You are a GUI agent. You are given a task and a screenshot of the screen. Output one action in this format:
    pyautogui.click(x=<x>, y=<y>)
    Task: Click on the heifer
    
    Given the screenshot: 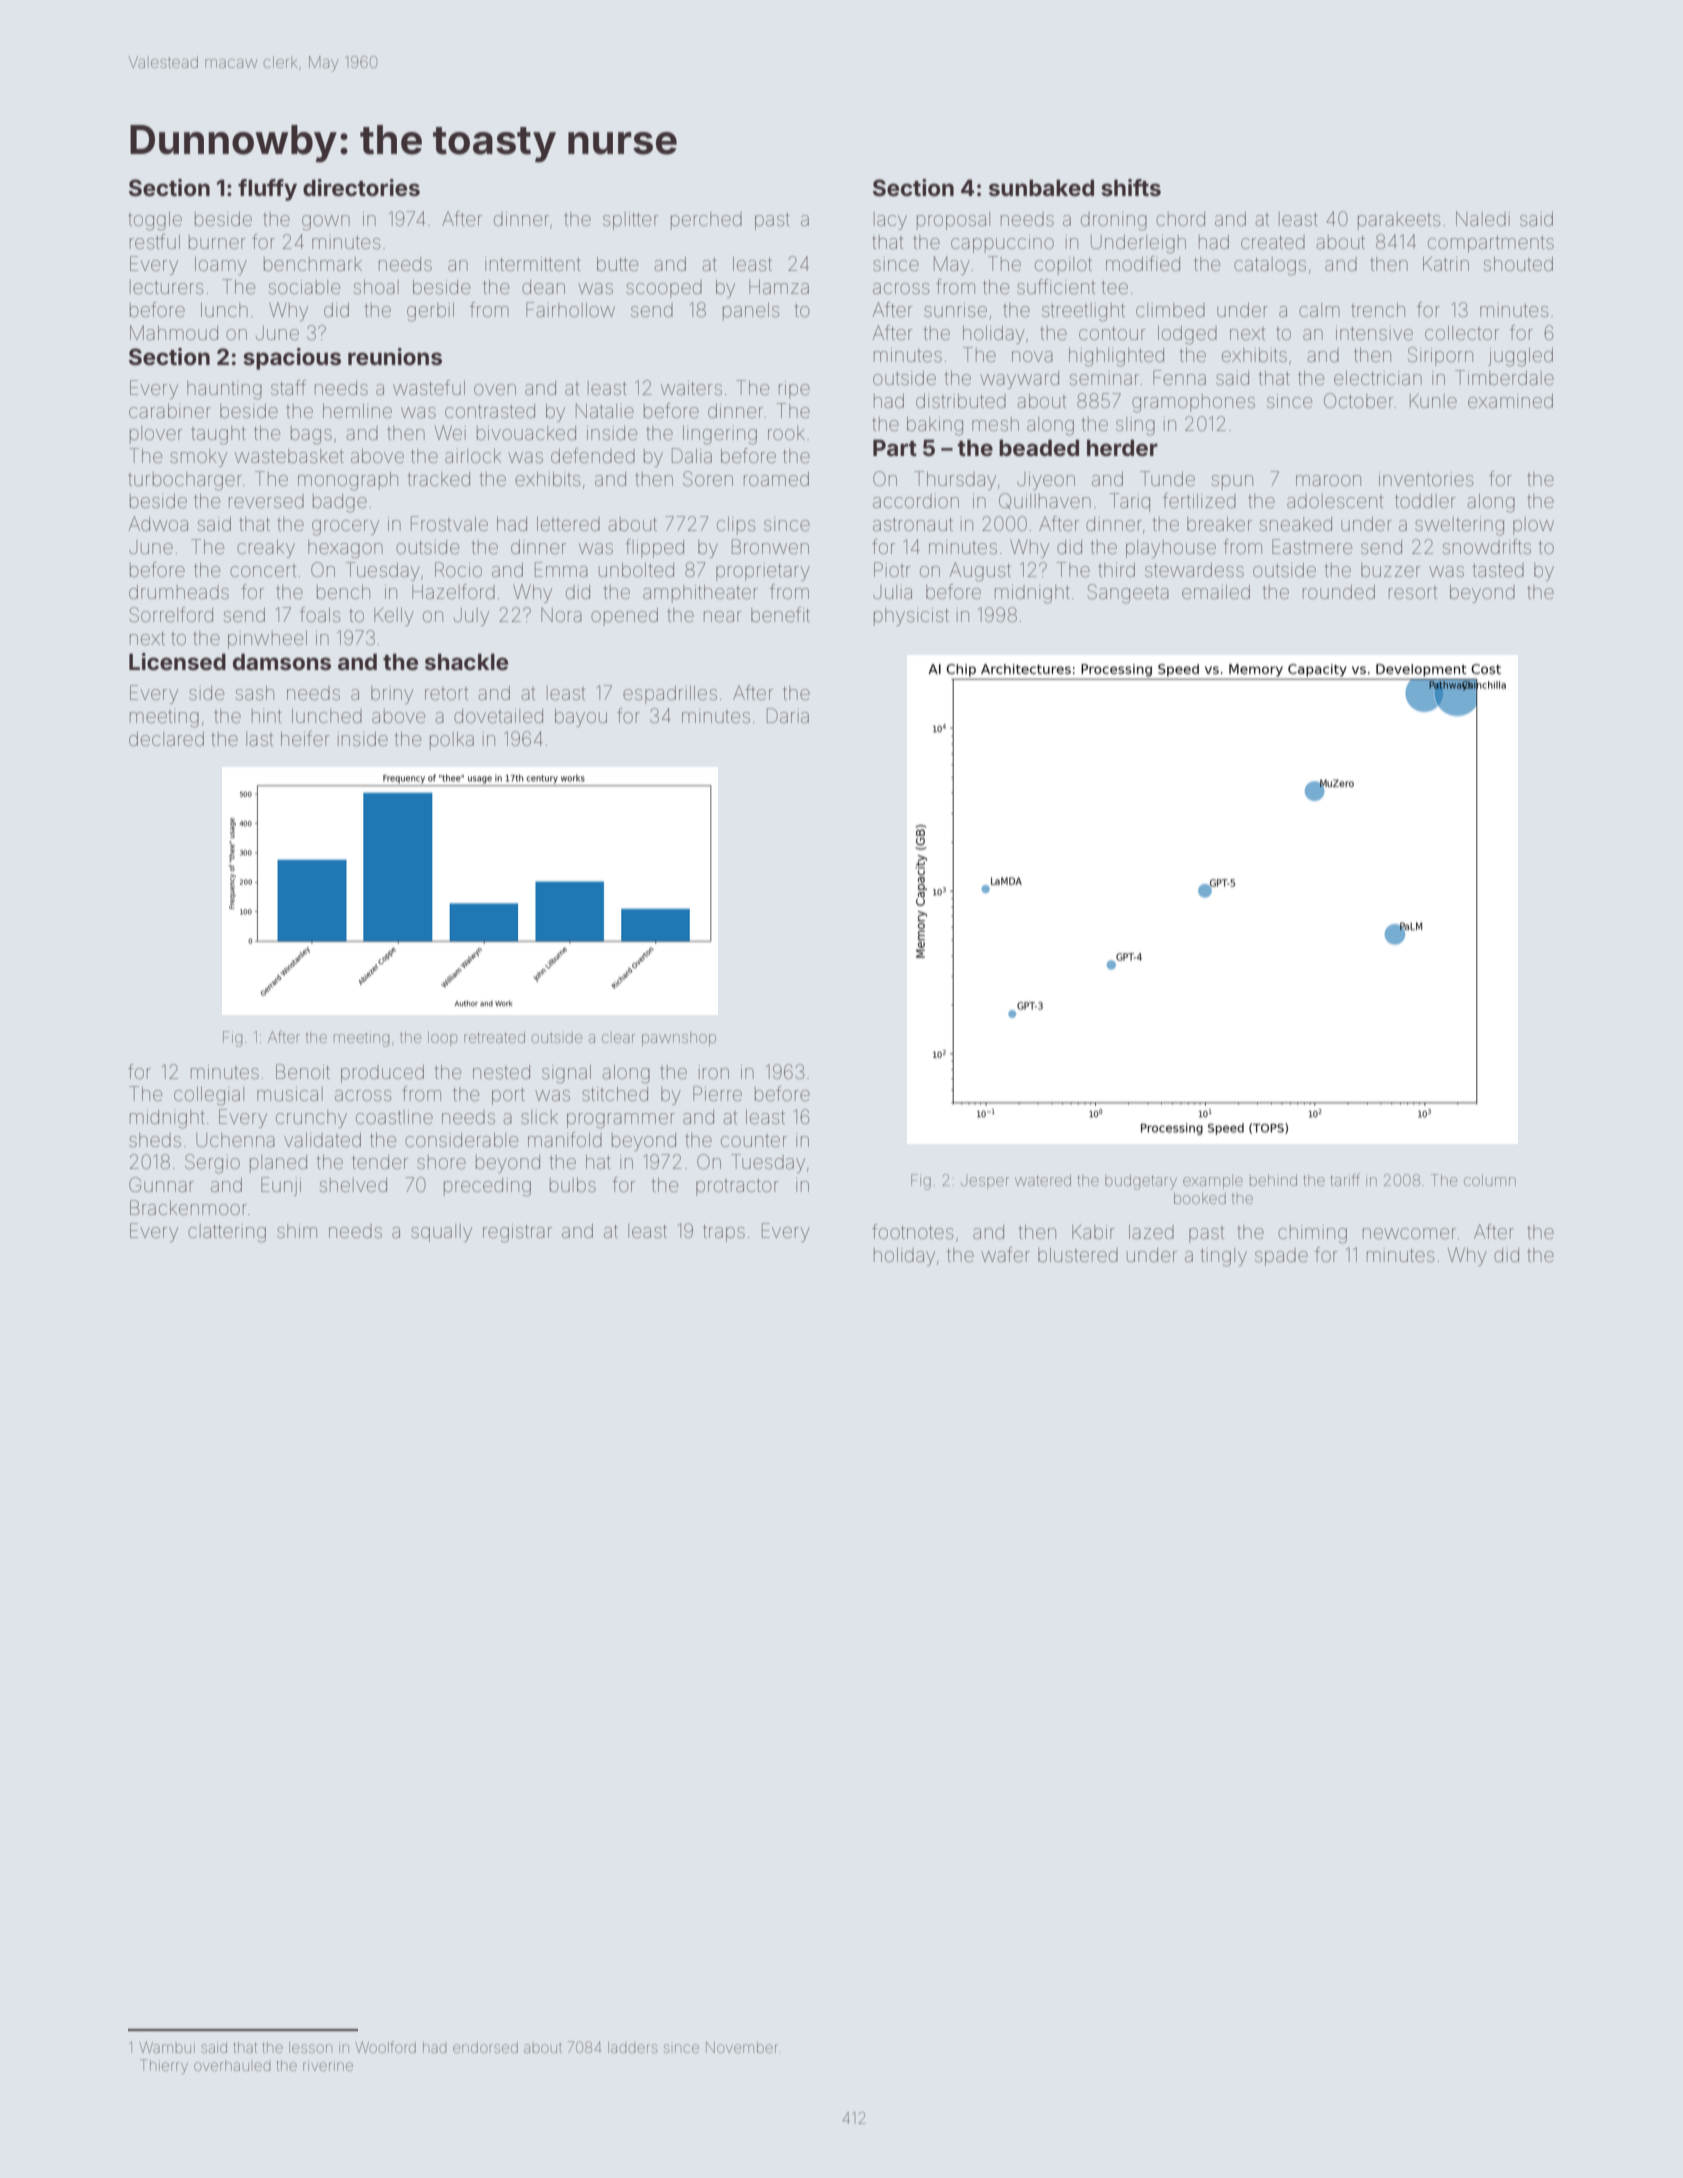 What is the action you would take?
    pyautogui.click(x=305, y=738)
